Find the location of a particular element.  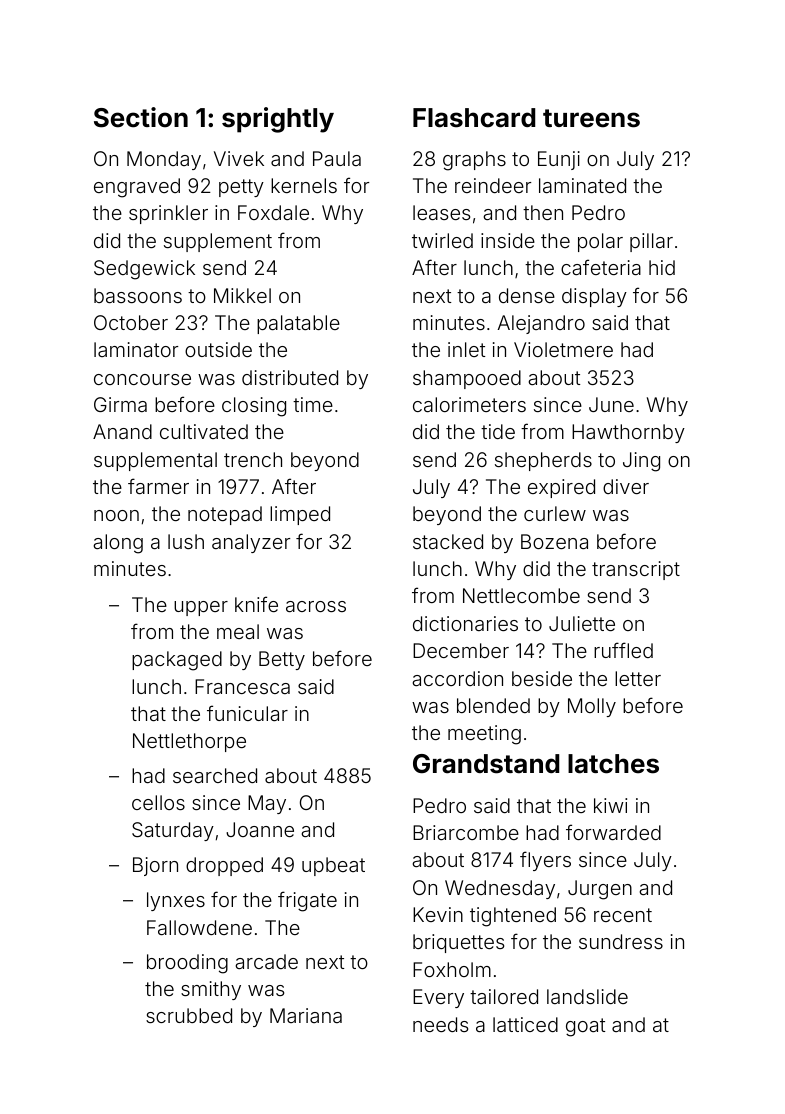

sprightly is located at coordinates (278, 120).
